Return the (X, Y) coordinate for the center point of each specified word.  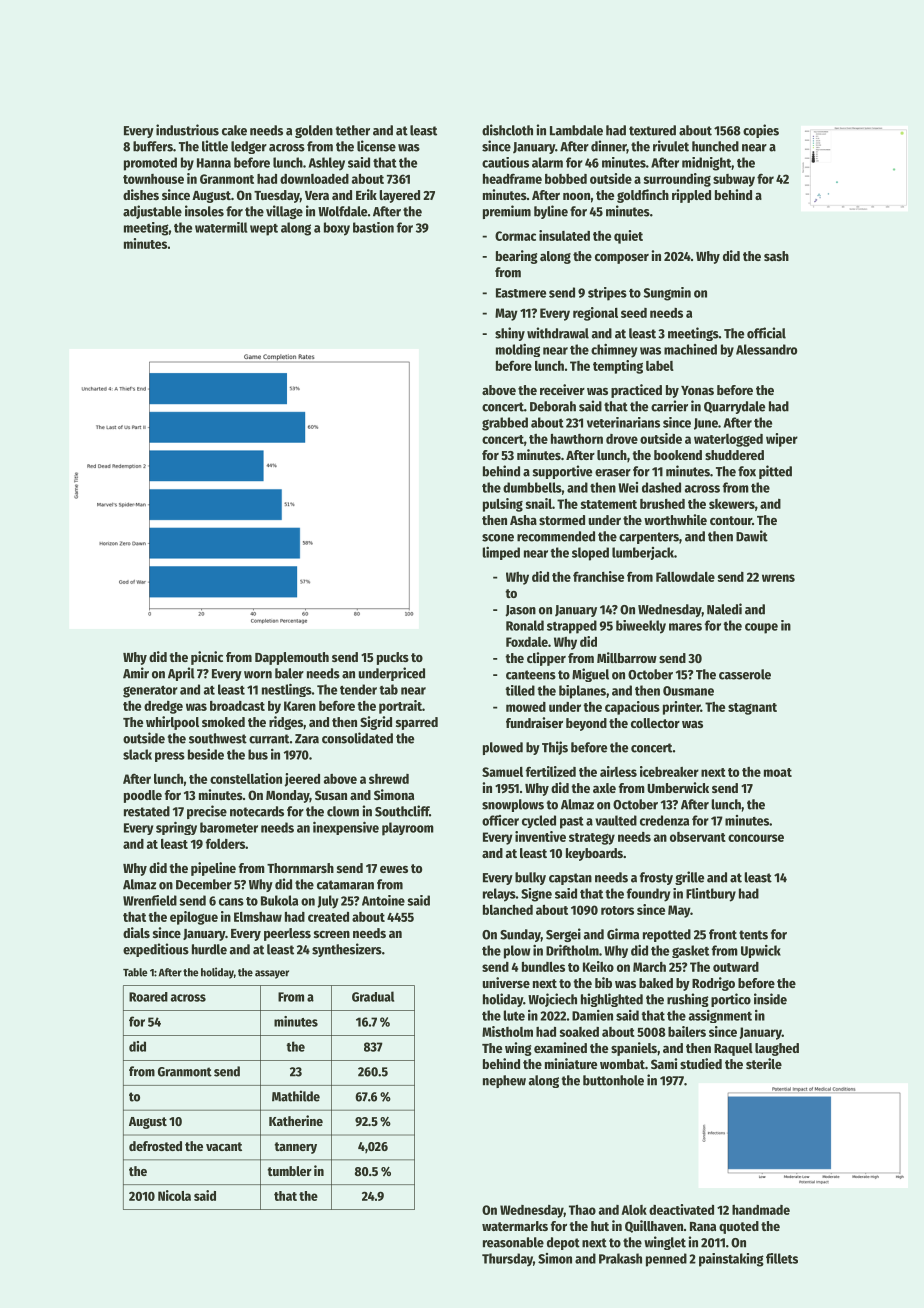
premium (507, 212)
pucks (393, 658)
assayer (272, 974)
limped (501, 553)
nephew (504, 1081)
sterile (764, 1063)
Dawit (752, 536)
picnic (207, 658)
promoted (150, 164)
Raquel (733, 1049)
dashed (661, 487)
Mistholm (507, 1031)
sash (776, 256)
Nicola (174, 1195)
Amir (136, 673)
